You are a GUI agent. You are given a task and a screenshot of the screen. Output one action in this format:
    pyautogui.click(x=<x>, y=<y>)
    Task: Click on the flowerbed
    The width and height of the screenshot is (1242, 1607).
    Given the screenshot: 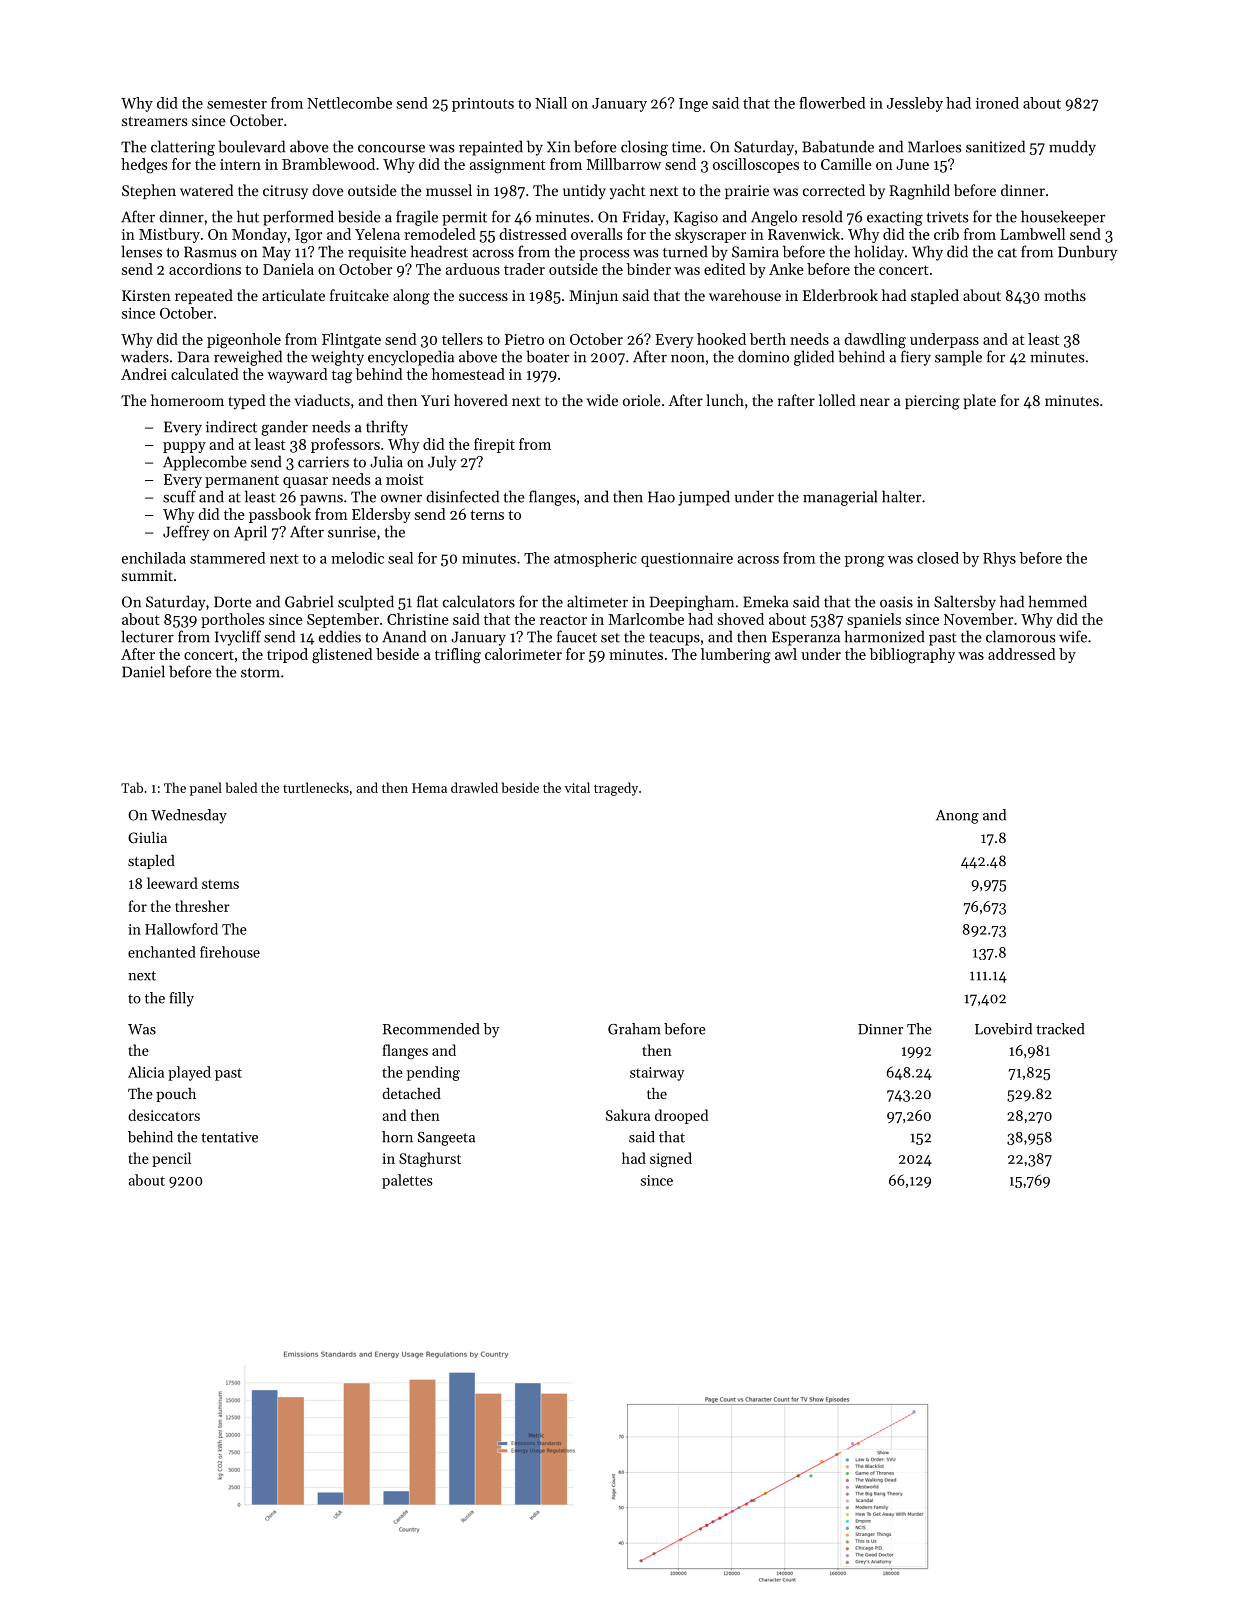 What is the action you would take?
    pyautogui.click(x=832, y=103)
